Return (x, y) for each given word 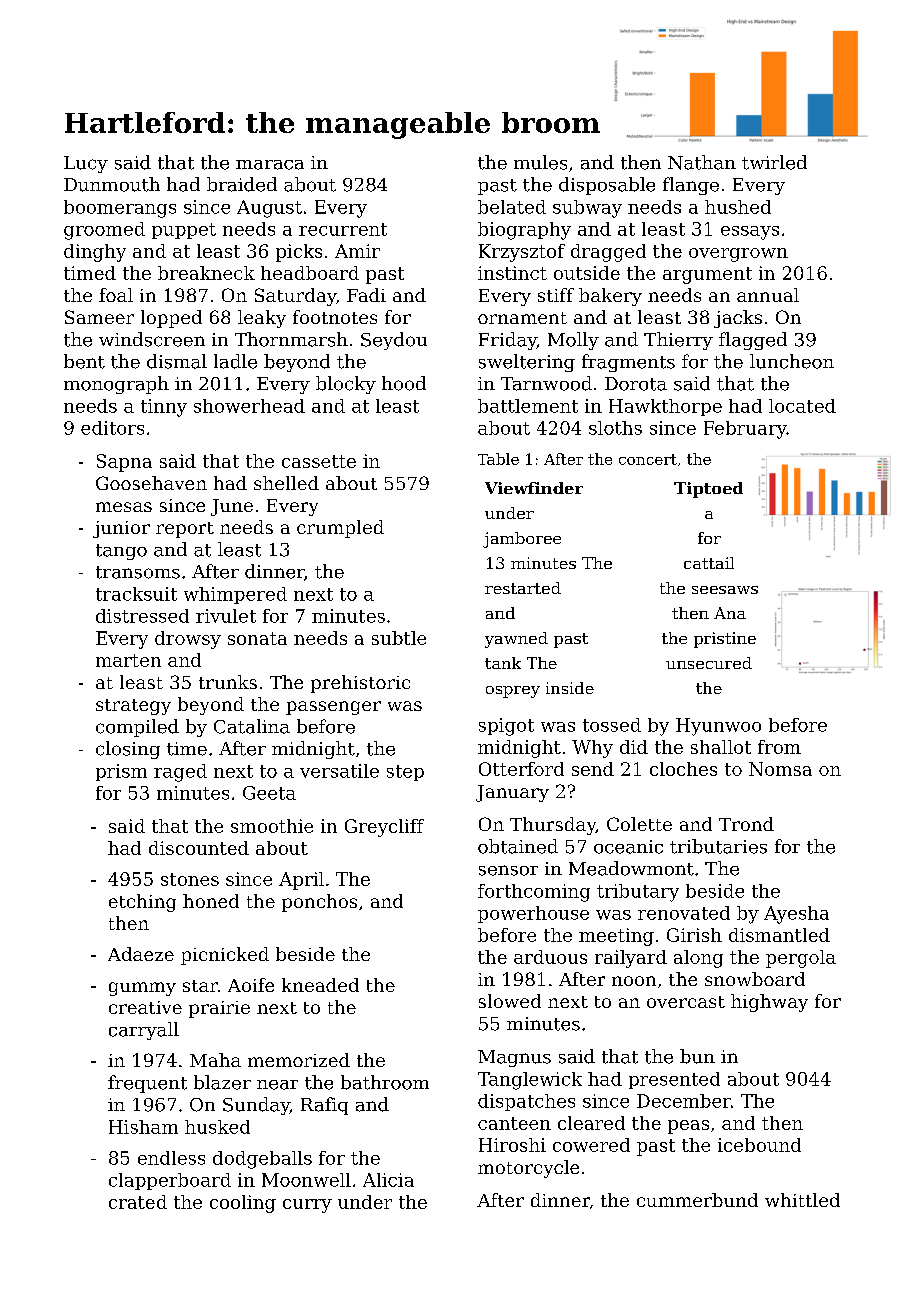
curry (307, 1206)
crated (138, 1202)
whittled (802, 1200)
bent (84, 361)
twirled (774, 162)
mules (540, 162)
